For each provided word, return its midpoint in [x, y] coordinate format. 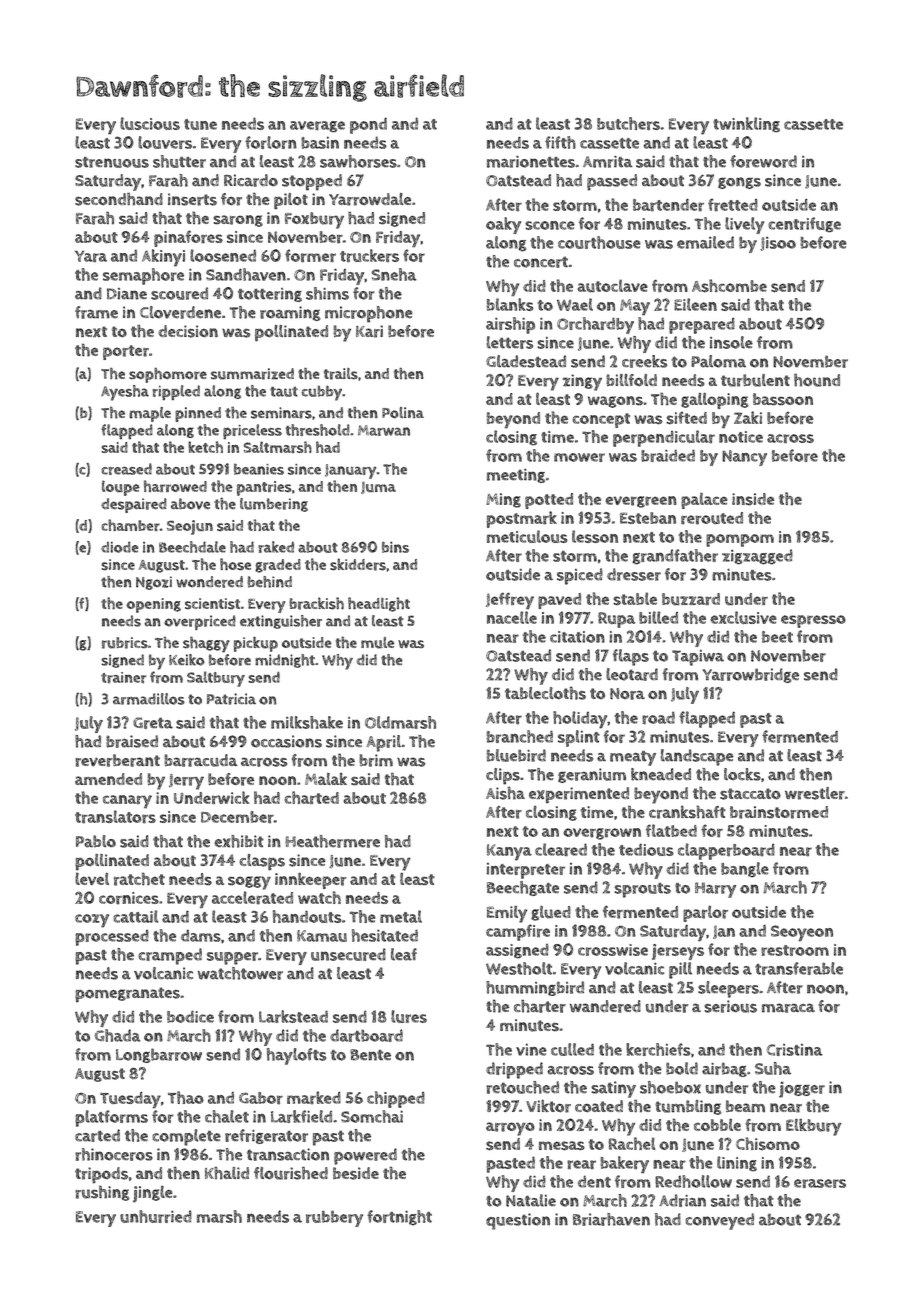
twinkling [746, 124]
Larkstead [293, 1016]
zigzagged [757, 557]
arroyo [510, 1129]
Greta [153, 723]
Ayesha [125, 393]
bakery [624, 1165]
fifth [560, 142]
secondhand [119, 199]
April [383, 743]
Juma [378, 487]
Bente [370, 1055]
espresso [813, 621]
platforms [111, 1118]
